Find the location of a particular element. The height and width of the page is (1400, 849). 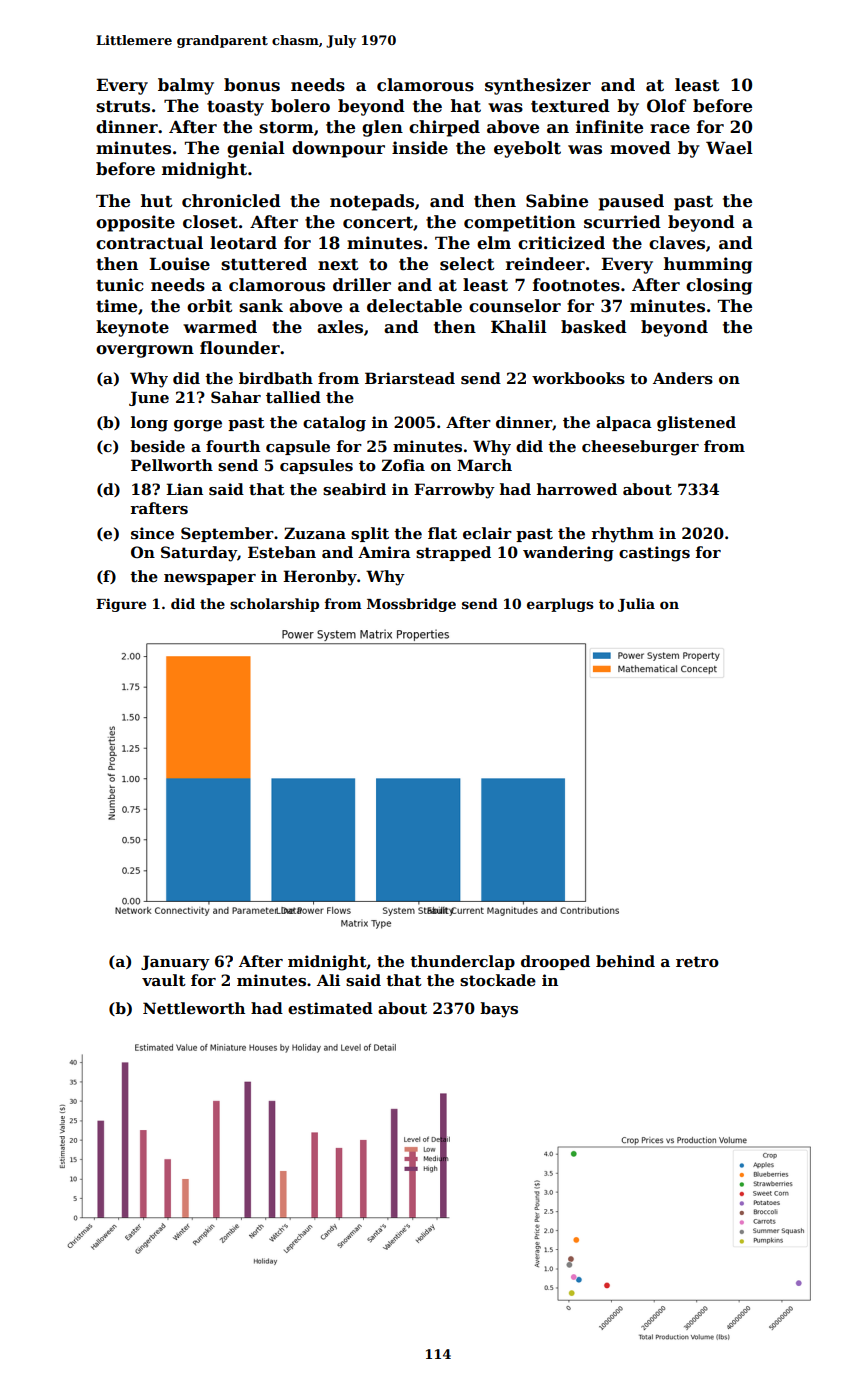

vault is located at coordinates (164, 980).
